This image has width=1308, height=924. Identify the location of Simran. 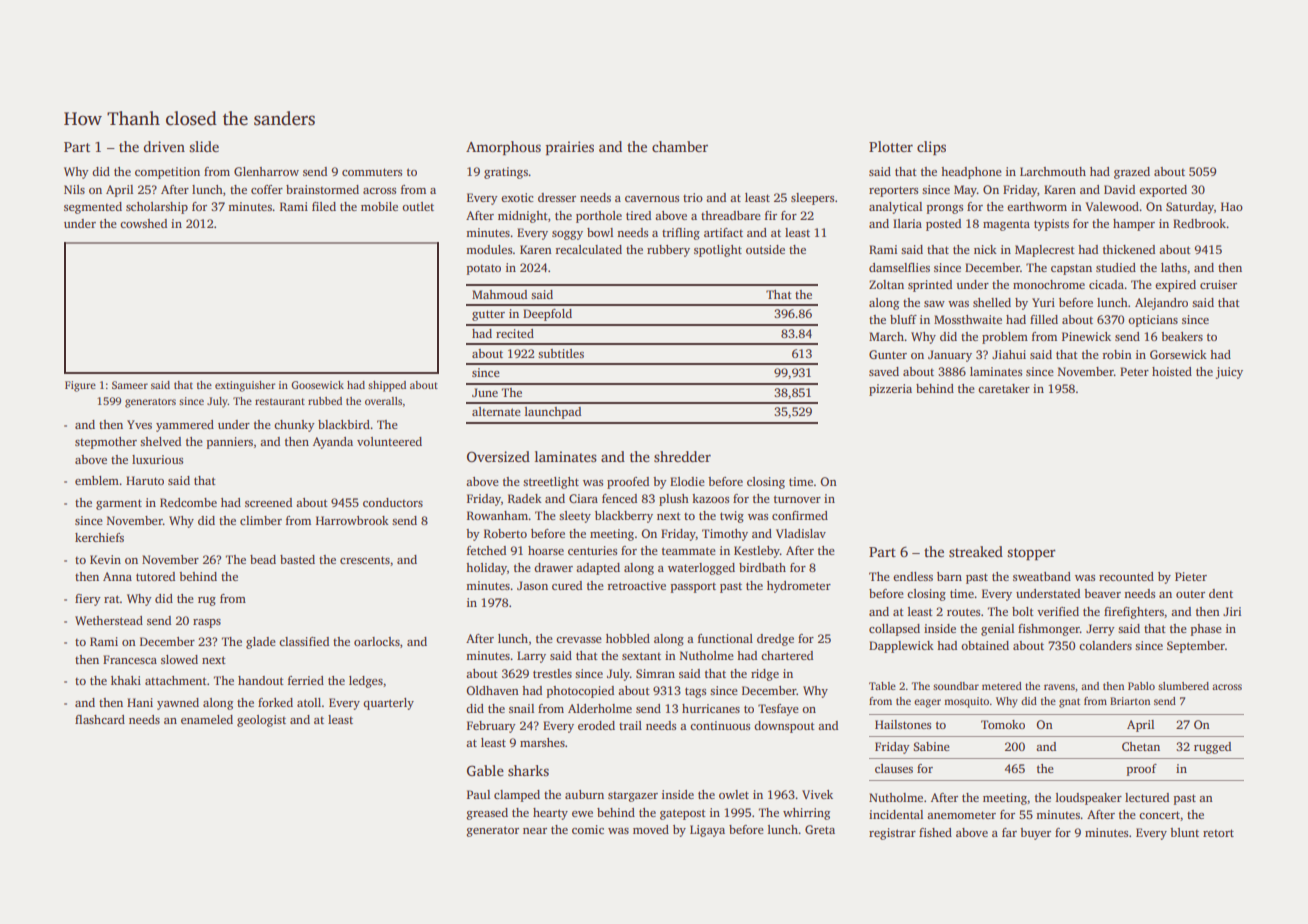
(655, 673).
